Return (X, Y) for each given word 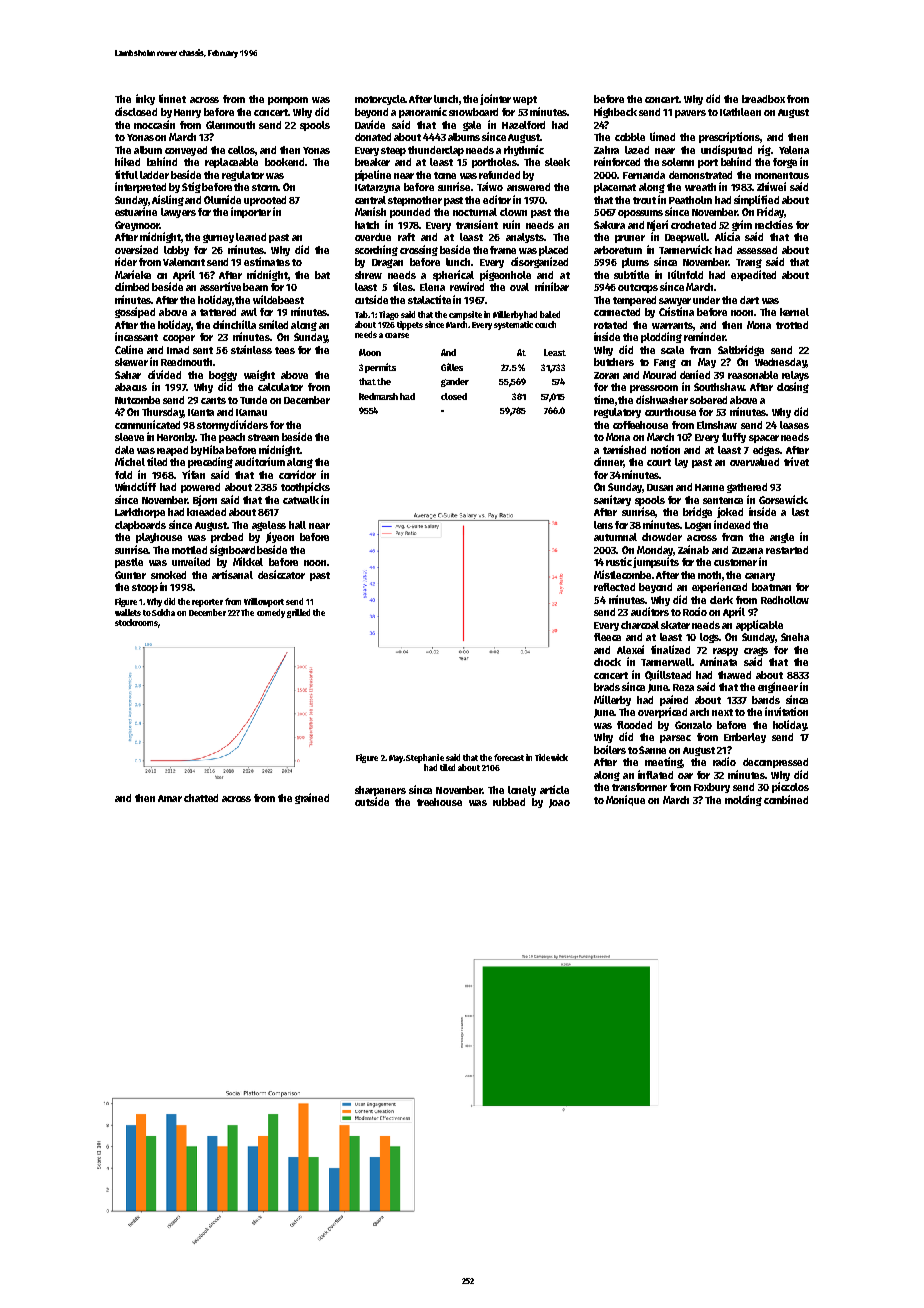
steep (393, 151)
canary (760, 577)
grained (312, 798)
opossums (640, 214)
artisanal (232, 574)
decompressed (775, 763)
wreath (700, 187)
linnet (172, 98)
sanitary (612, 500)
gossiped (135, 312)
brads (607, 687)
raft (406, 237)
